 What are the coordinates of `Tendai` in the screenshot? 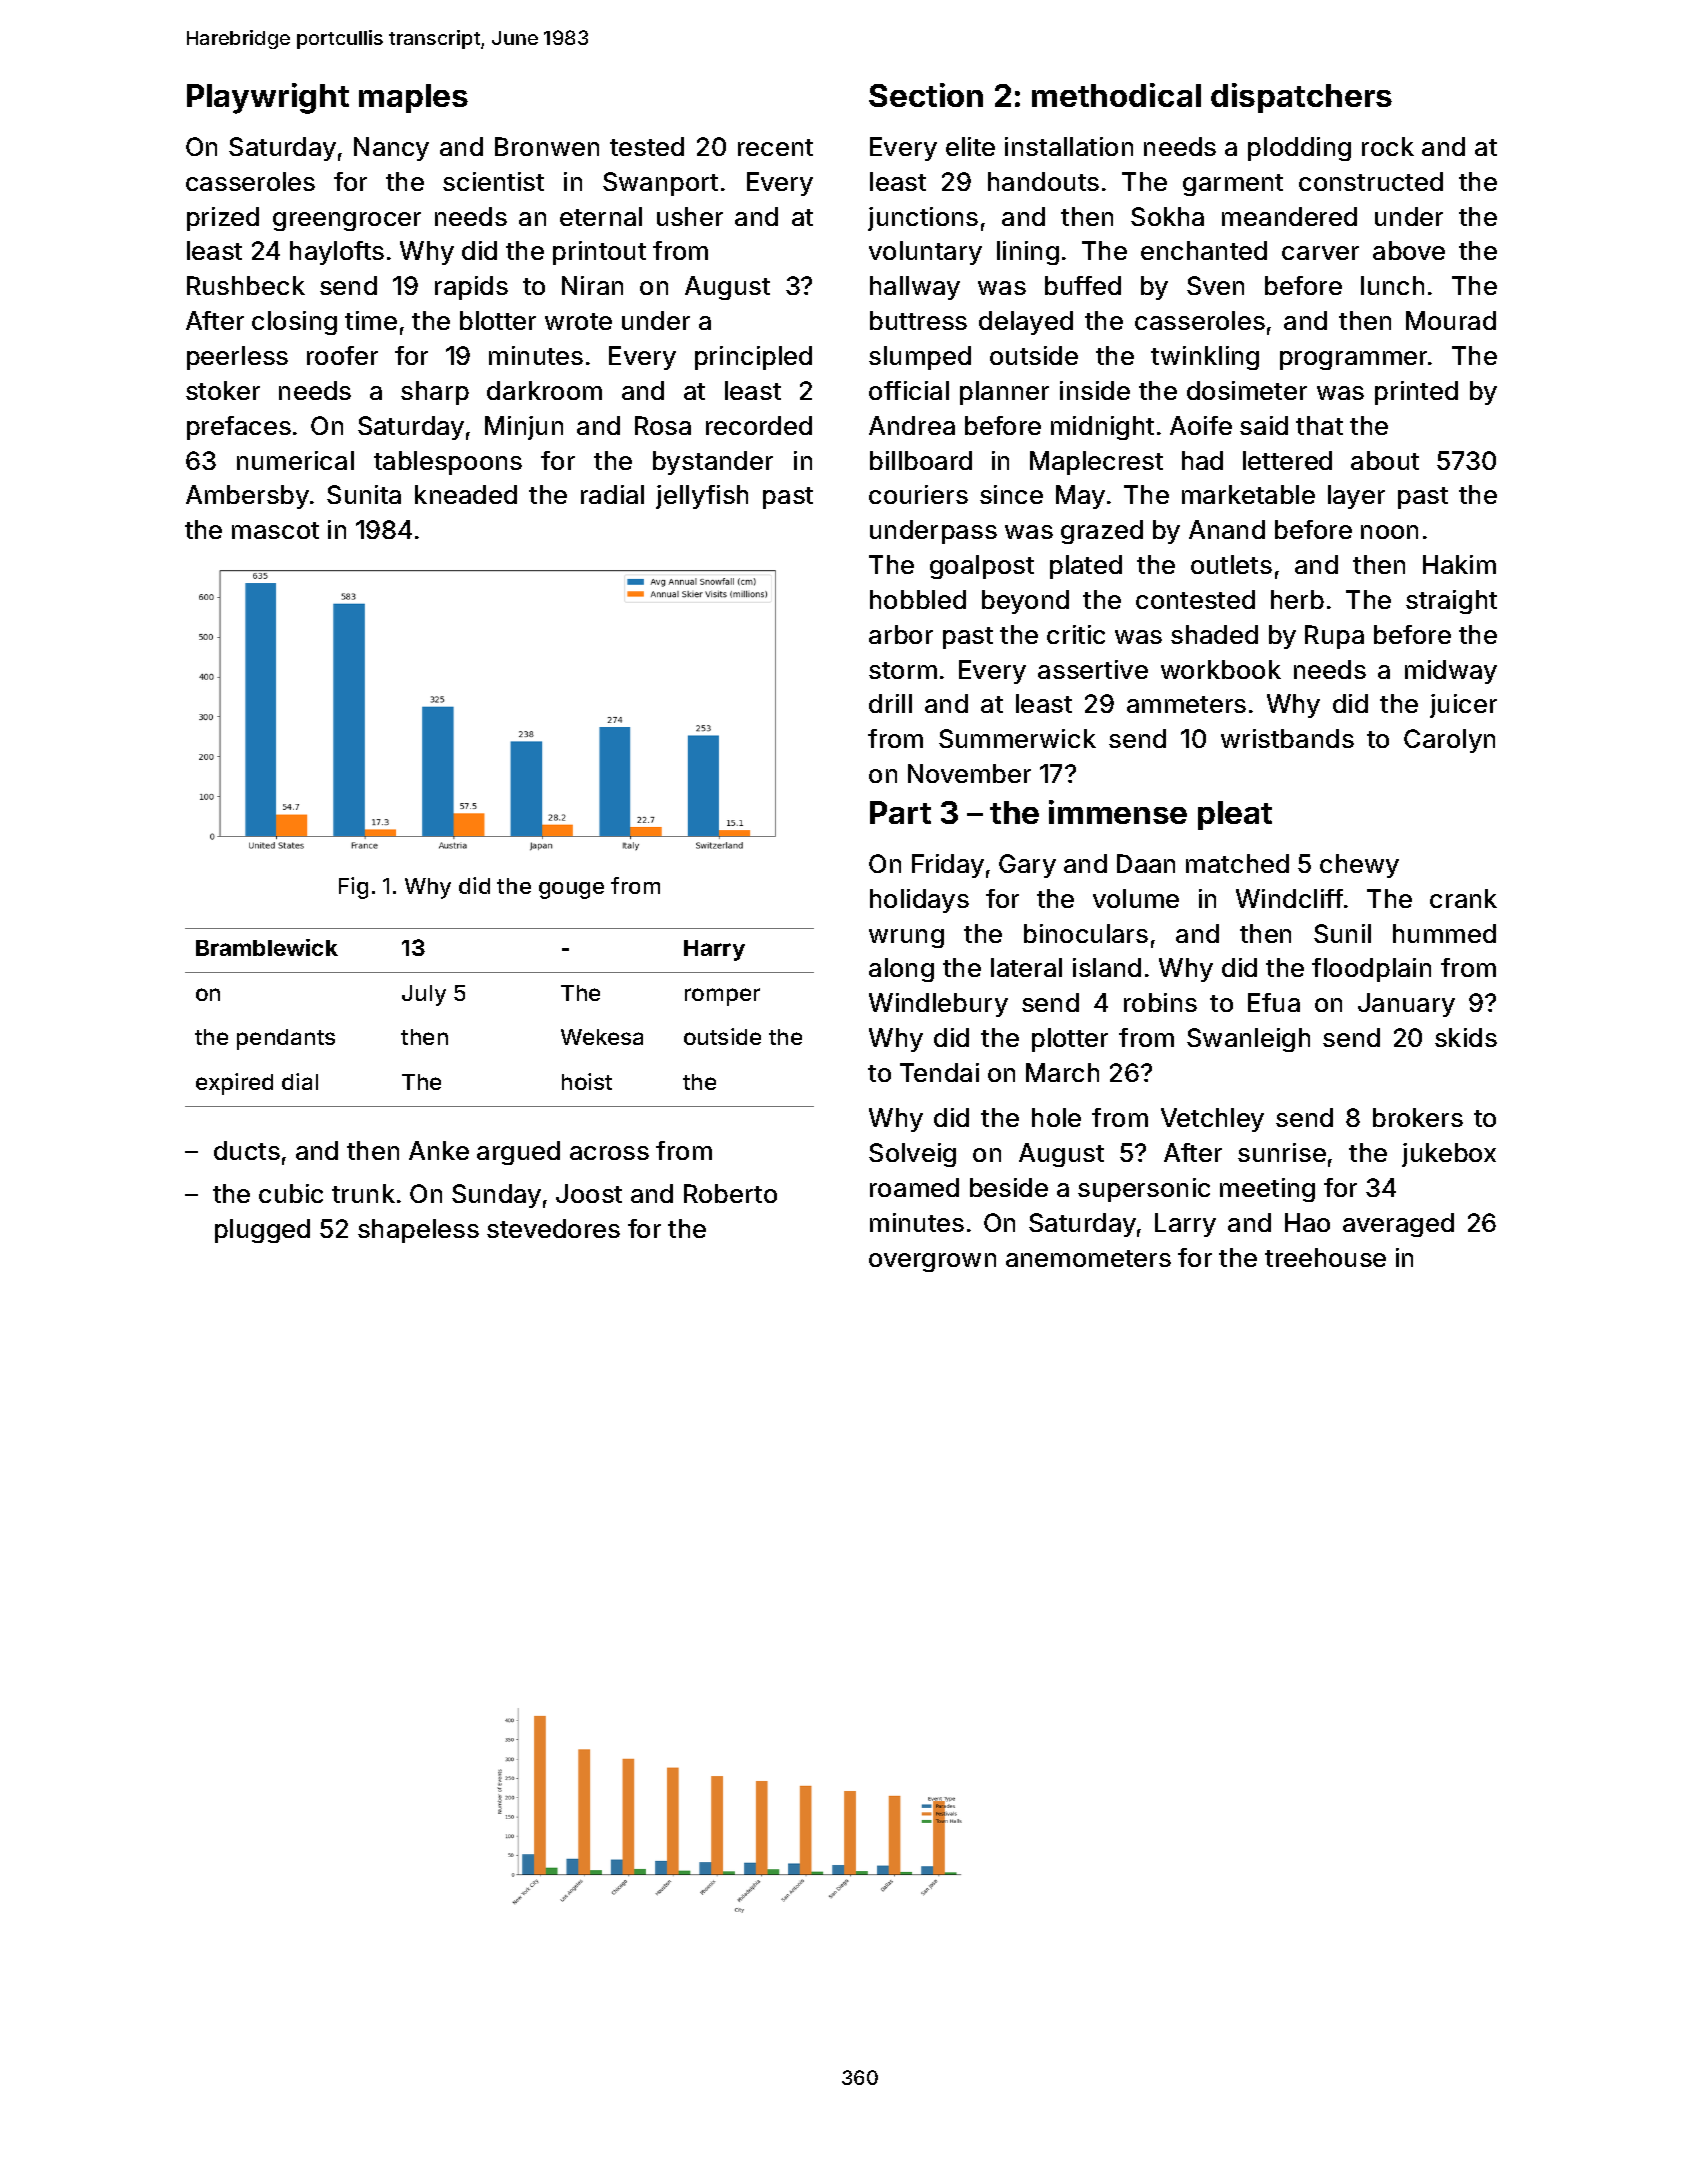 It's located at (939, 1072).
